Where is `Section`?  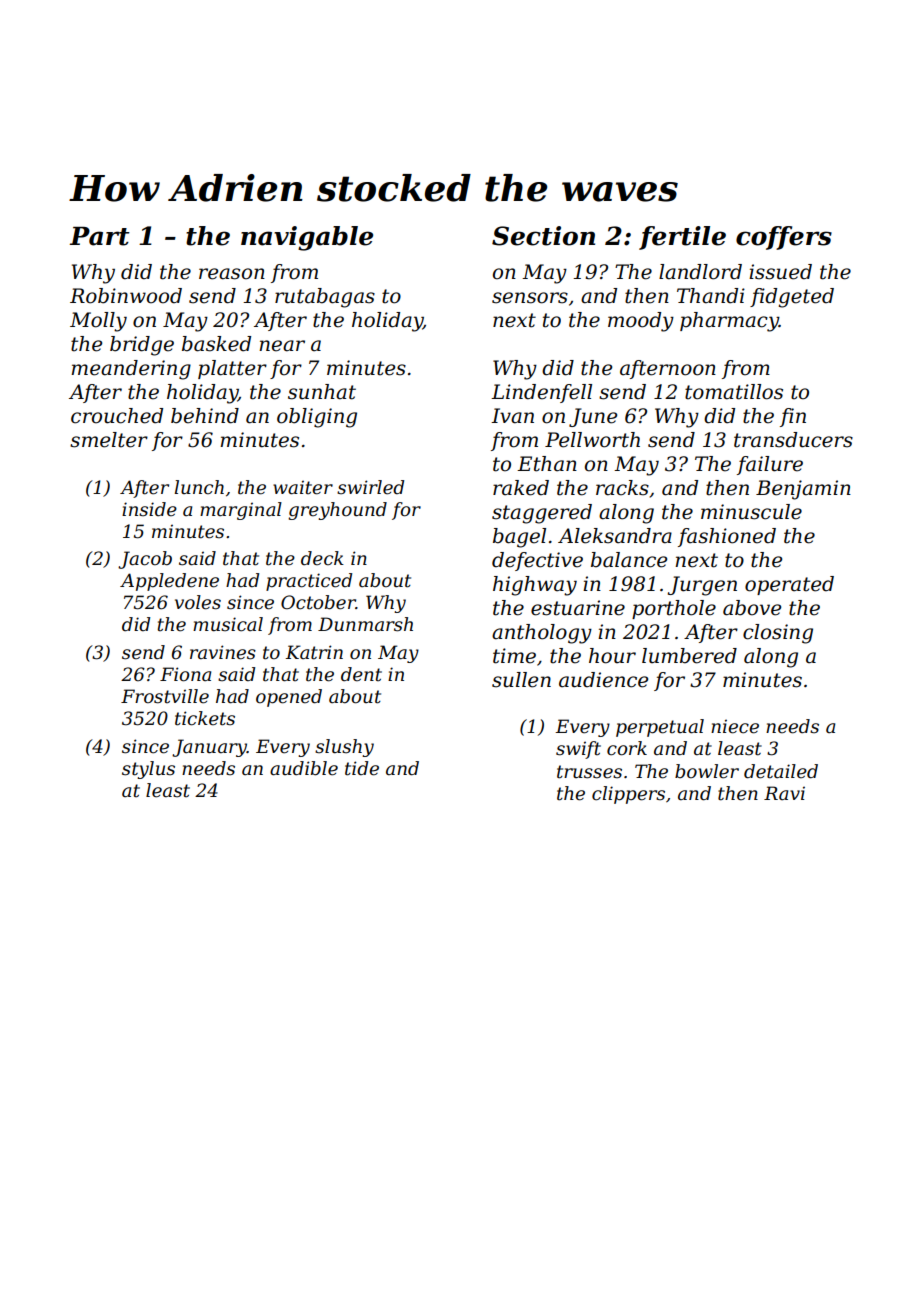
Section is located at coordinates (543, 236).
